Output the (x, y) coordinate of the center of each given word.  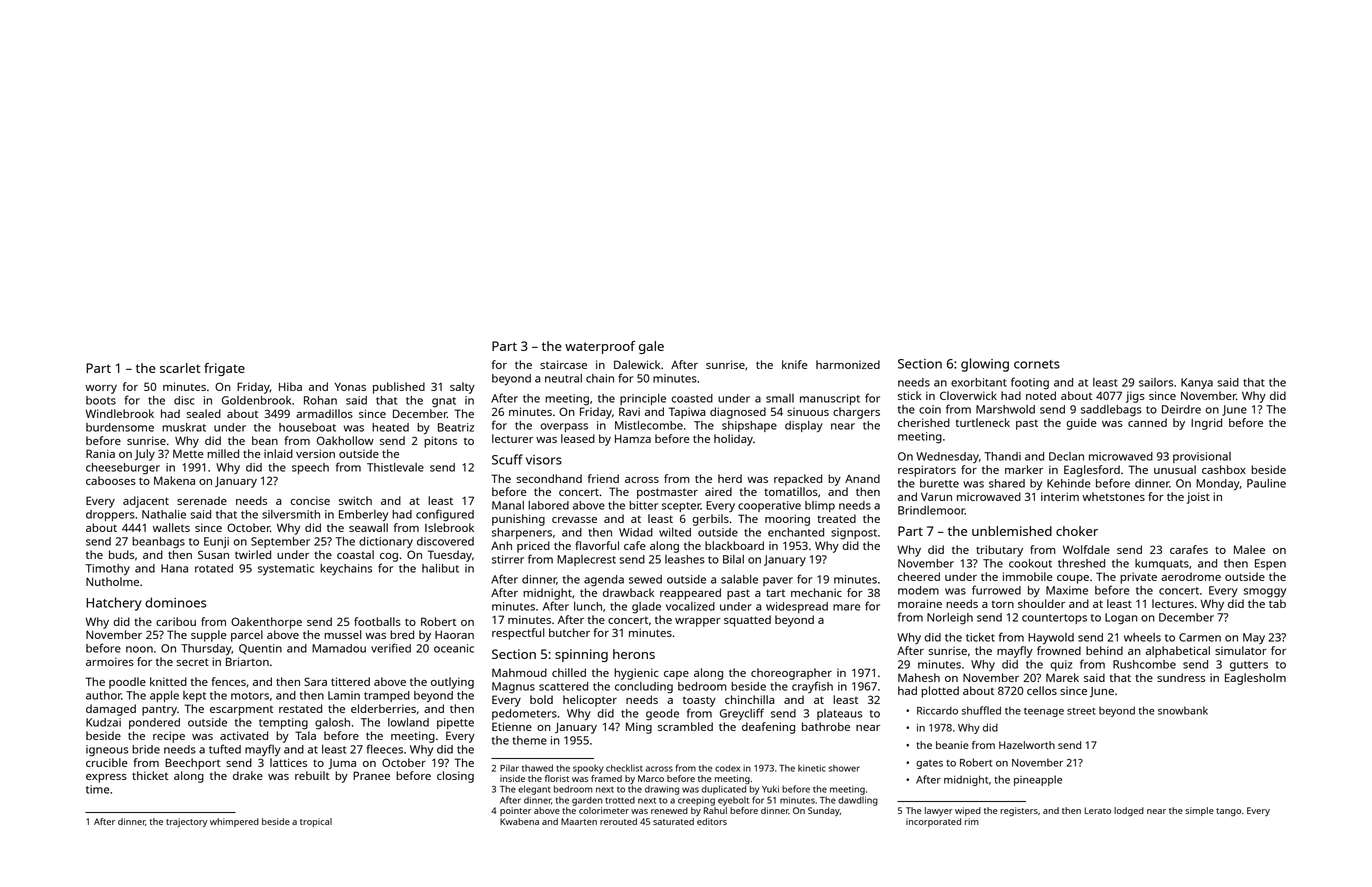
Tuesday (450, 556)
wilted (675, 532)
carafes (1189, 549)
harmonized (848, 364)
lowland (408, 722)
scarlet (180, 368)
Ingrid (1206, 424)
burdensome (120, 427)
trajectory (186, 822)
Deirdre (1181, 409)
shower (844, 768)
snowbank (1183, 710)
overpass (564, 427)
